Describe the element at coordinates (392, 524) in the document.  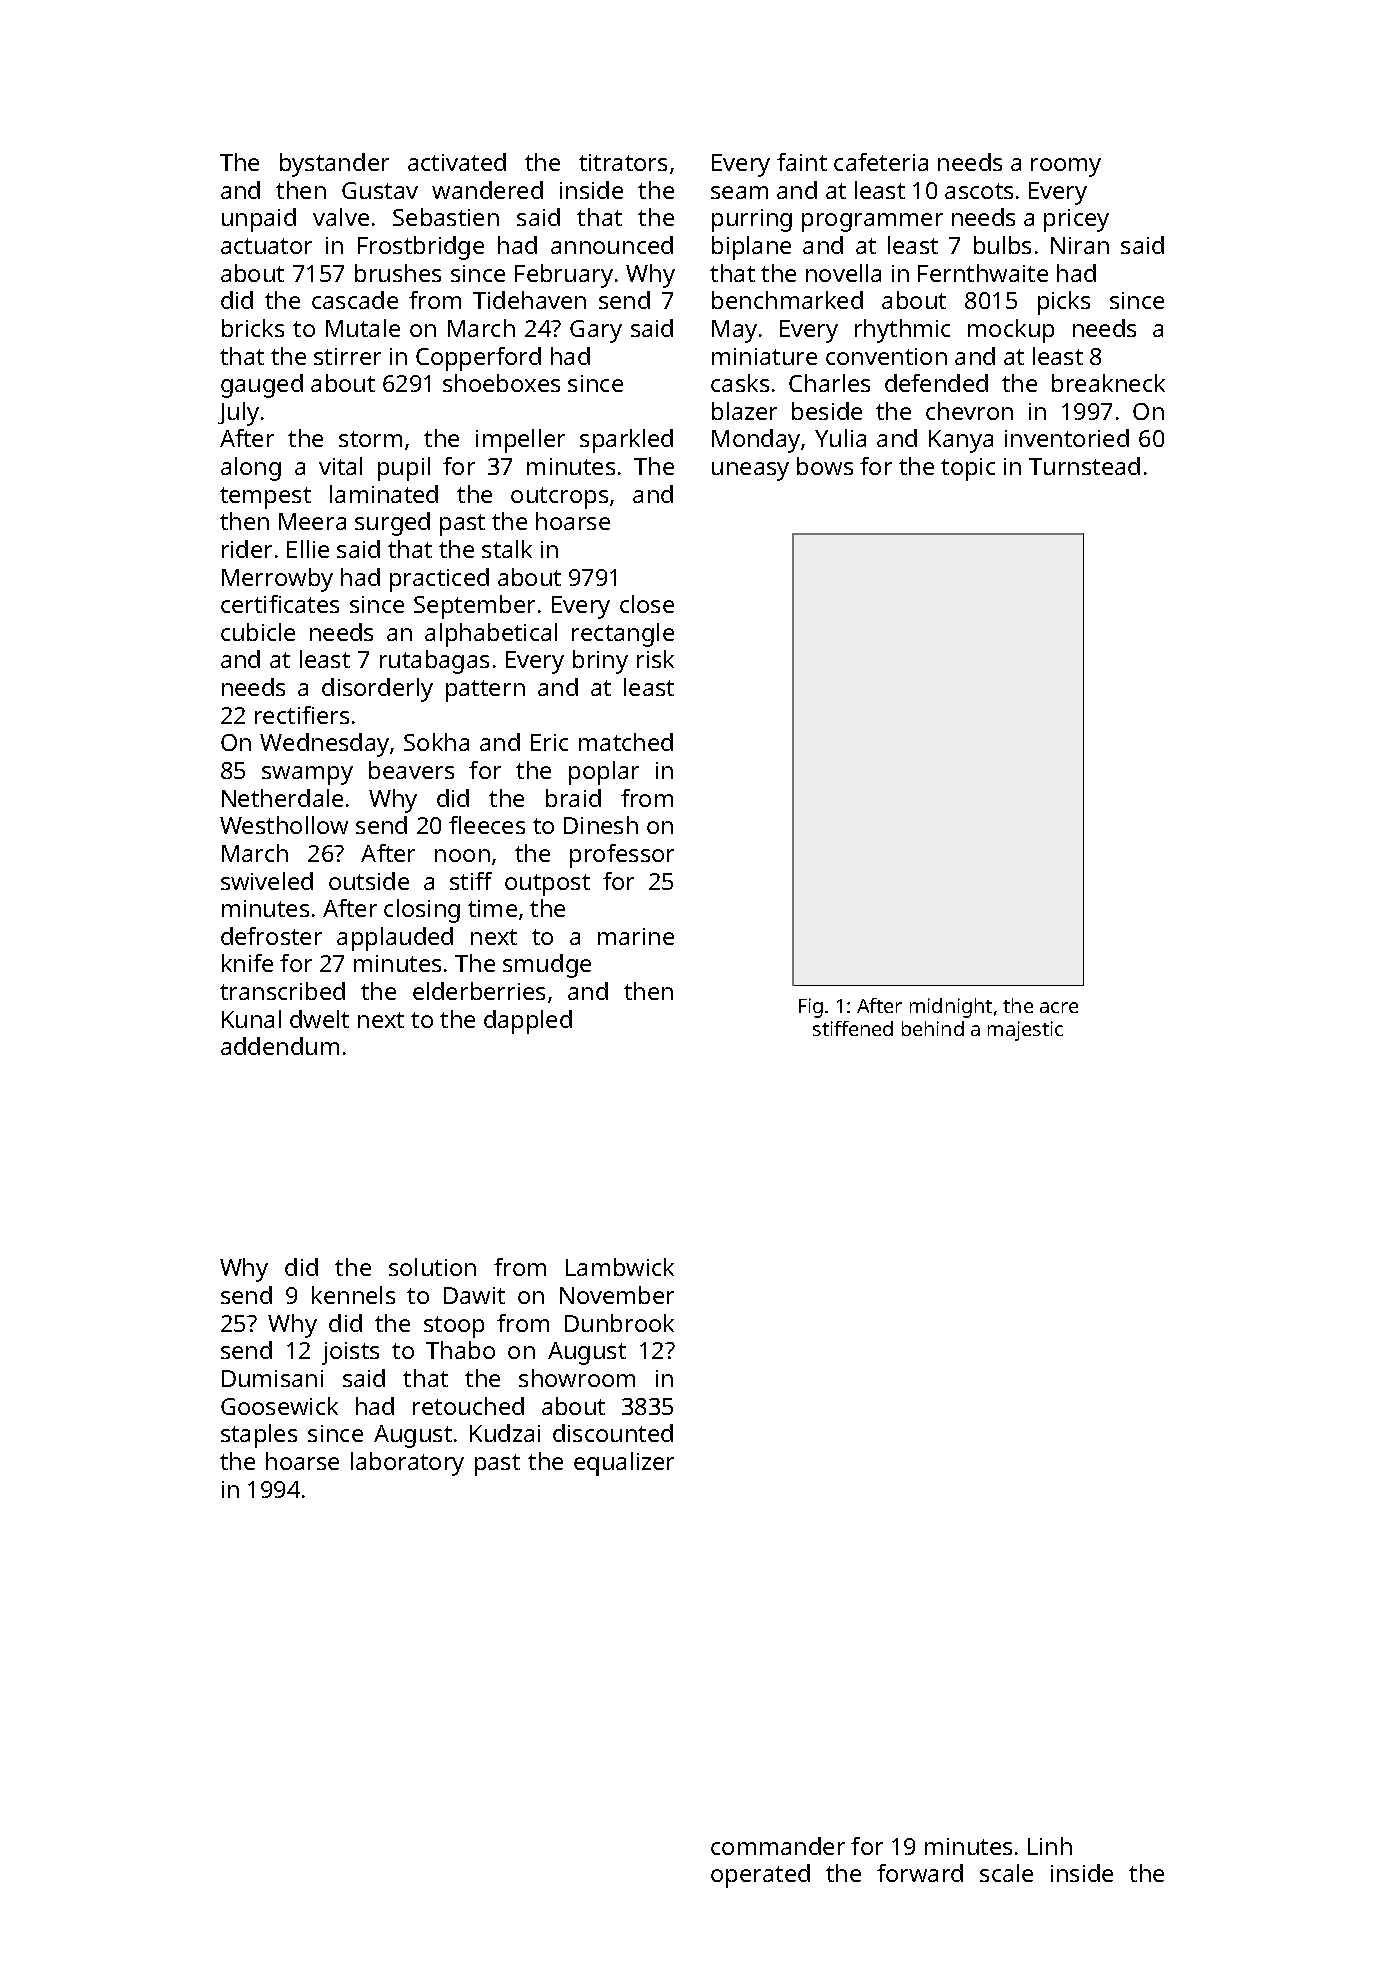
I see `surged` at that location.
